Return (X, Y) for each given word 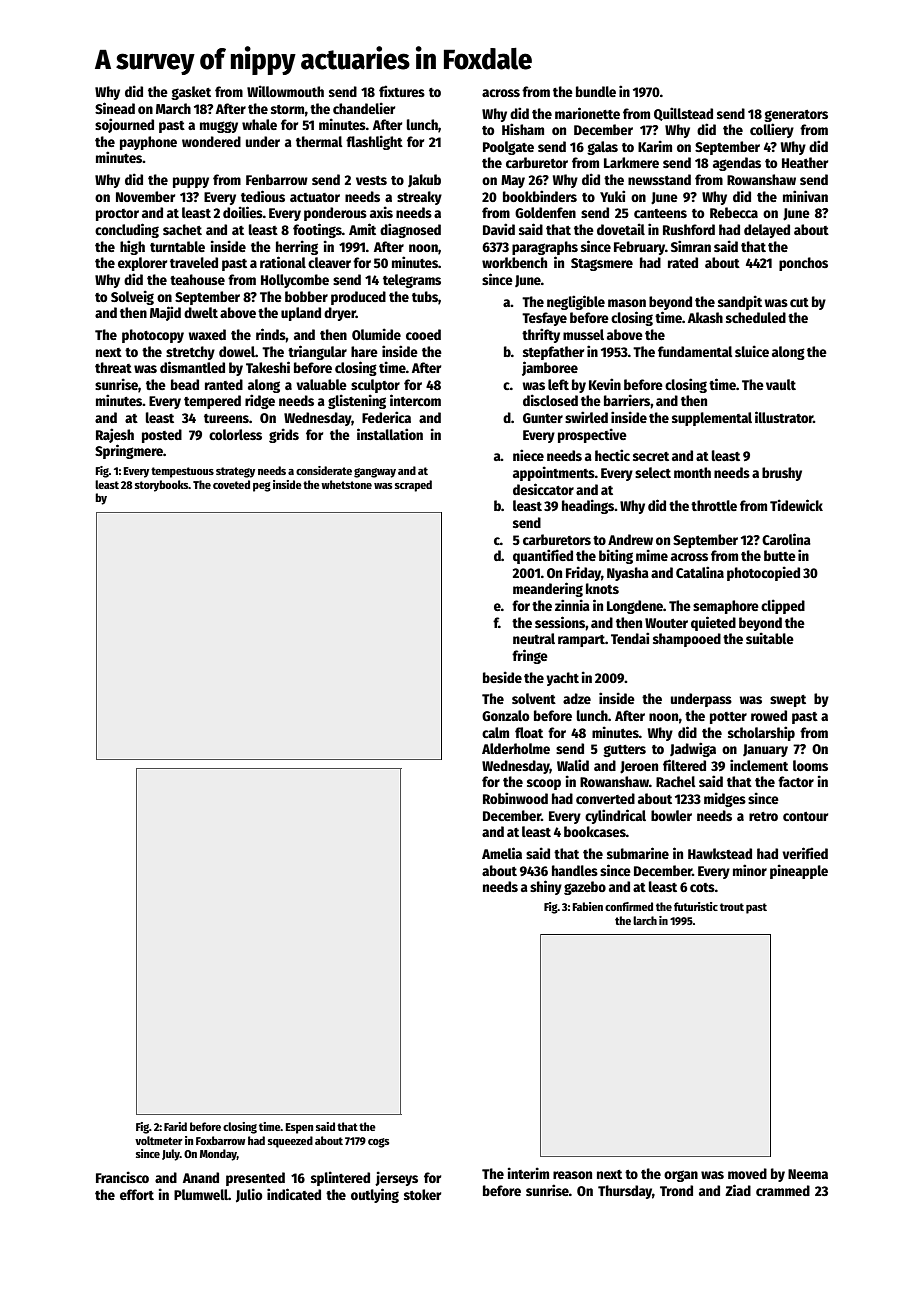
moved (747, 1173)
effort (137, 1194)
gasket (191, 93)
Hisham (523, 129)
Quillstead (683, 114)
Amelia (502, 853)
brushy (782, 474)
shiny (546, 887)
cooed (423, 334)
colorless (235, 434)
